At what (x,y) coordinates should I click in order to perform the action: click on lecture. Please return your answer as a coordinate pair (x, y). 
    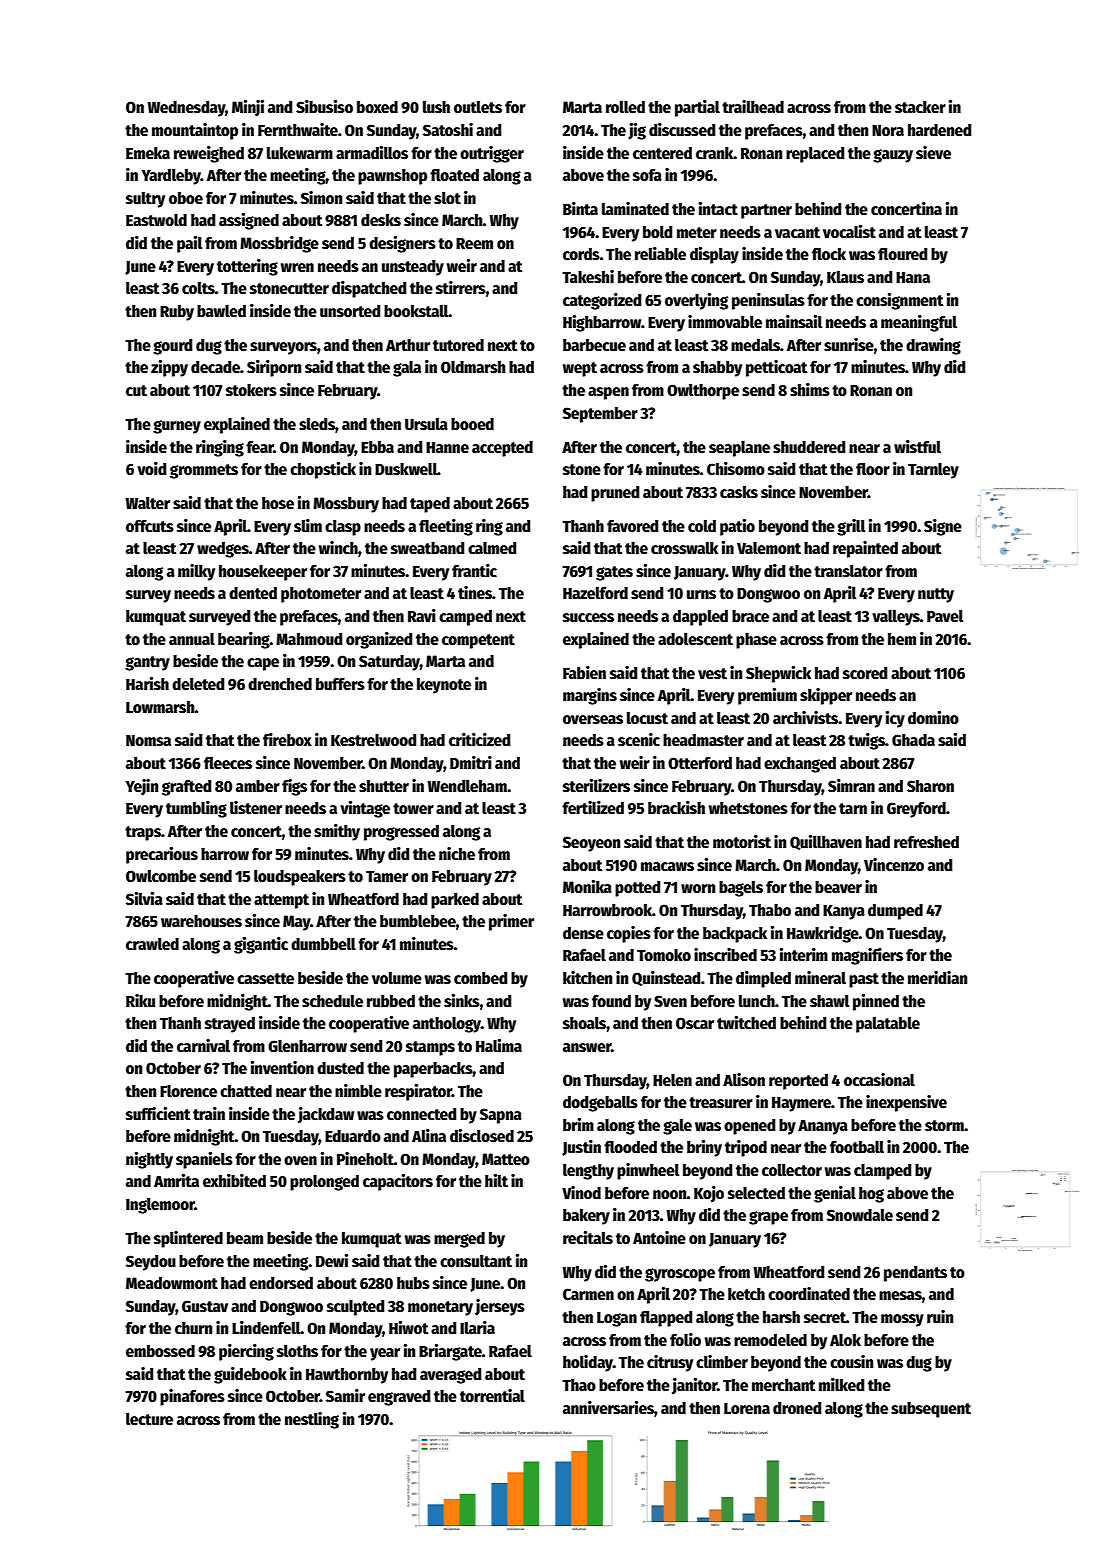
    Looking at the image, I should click on (149, 1419).
